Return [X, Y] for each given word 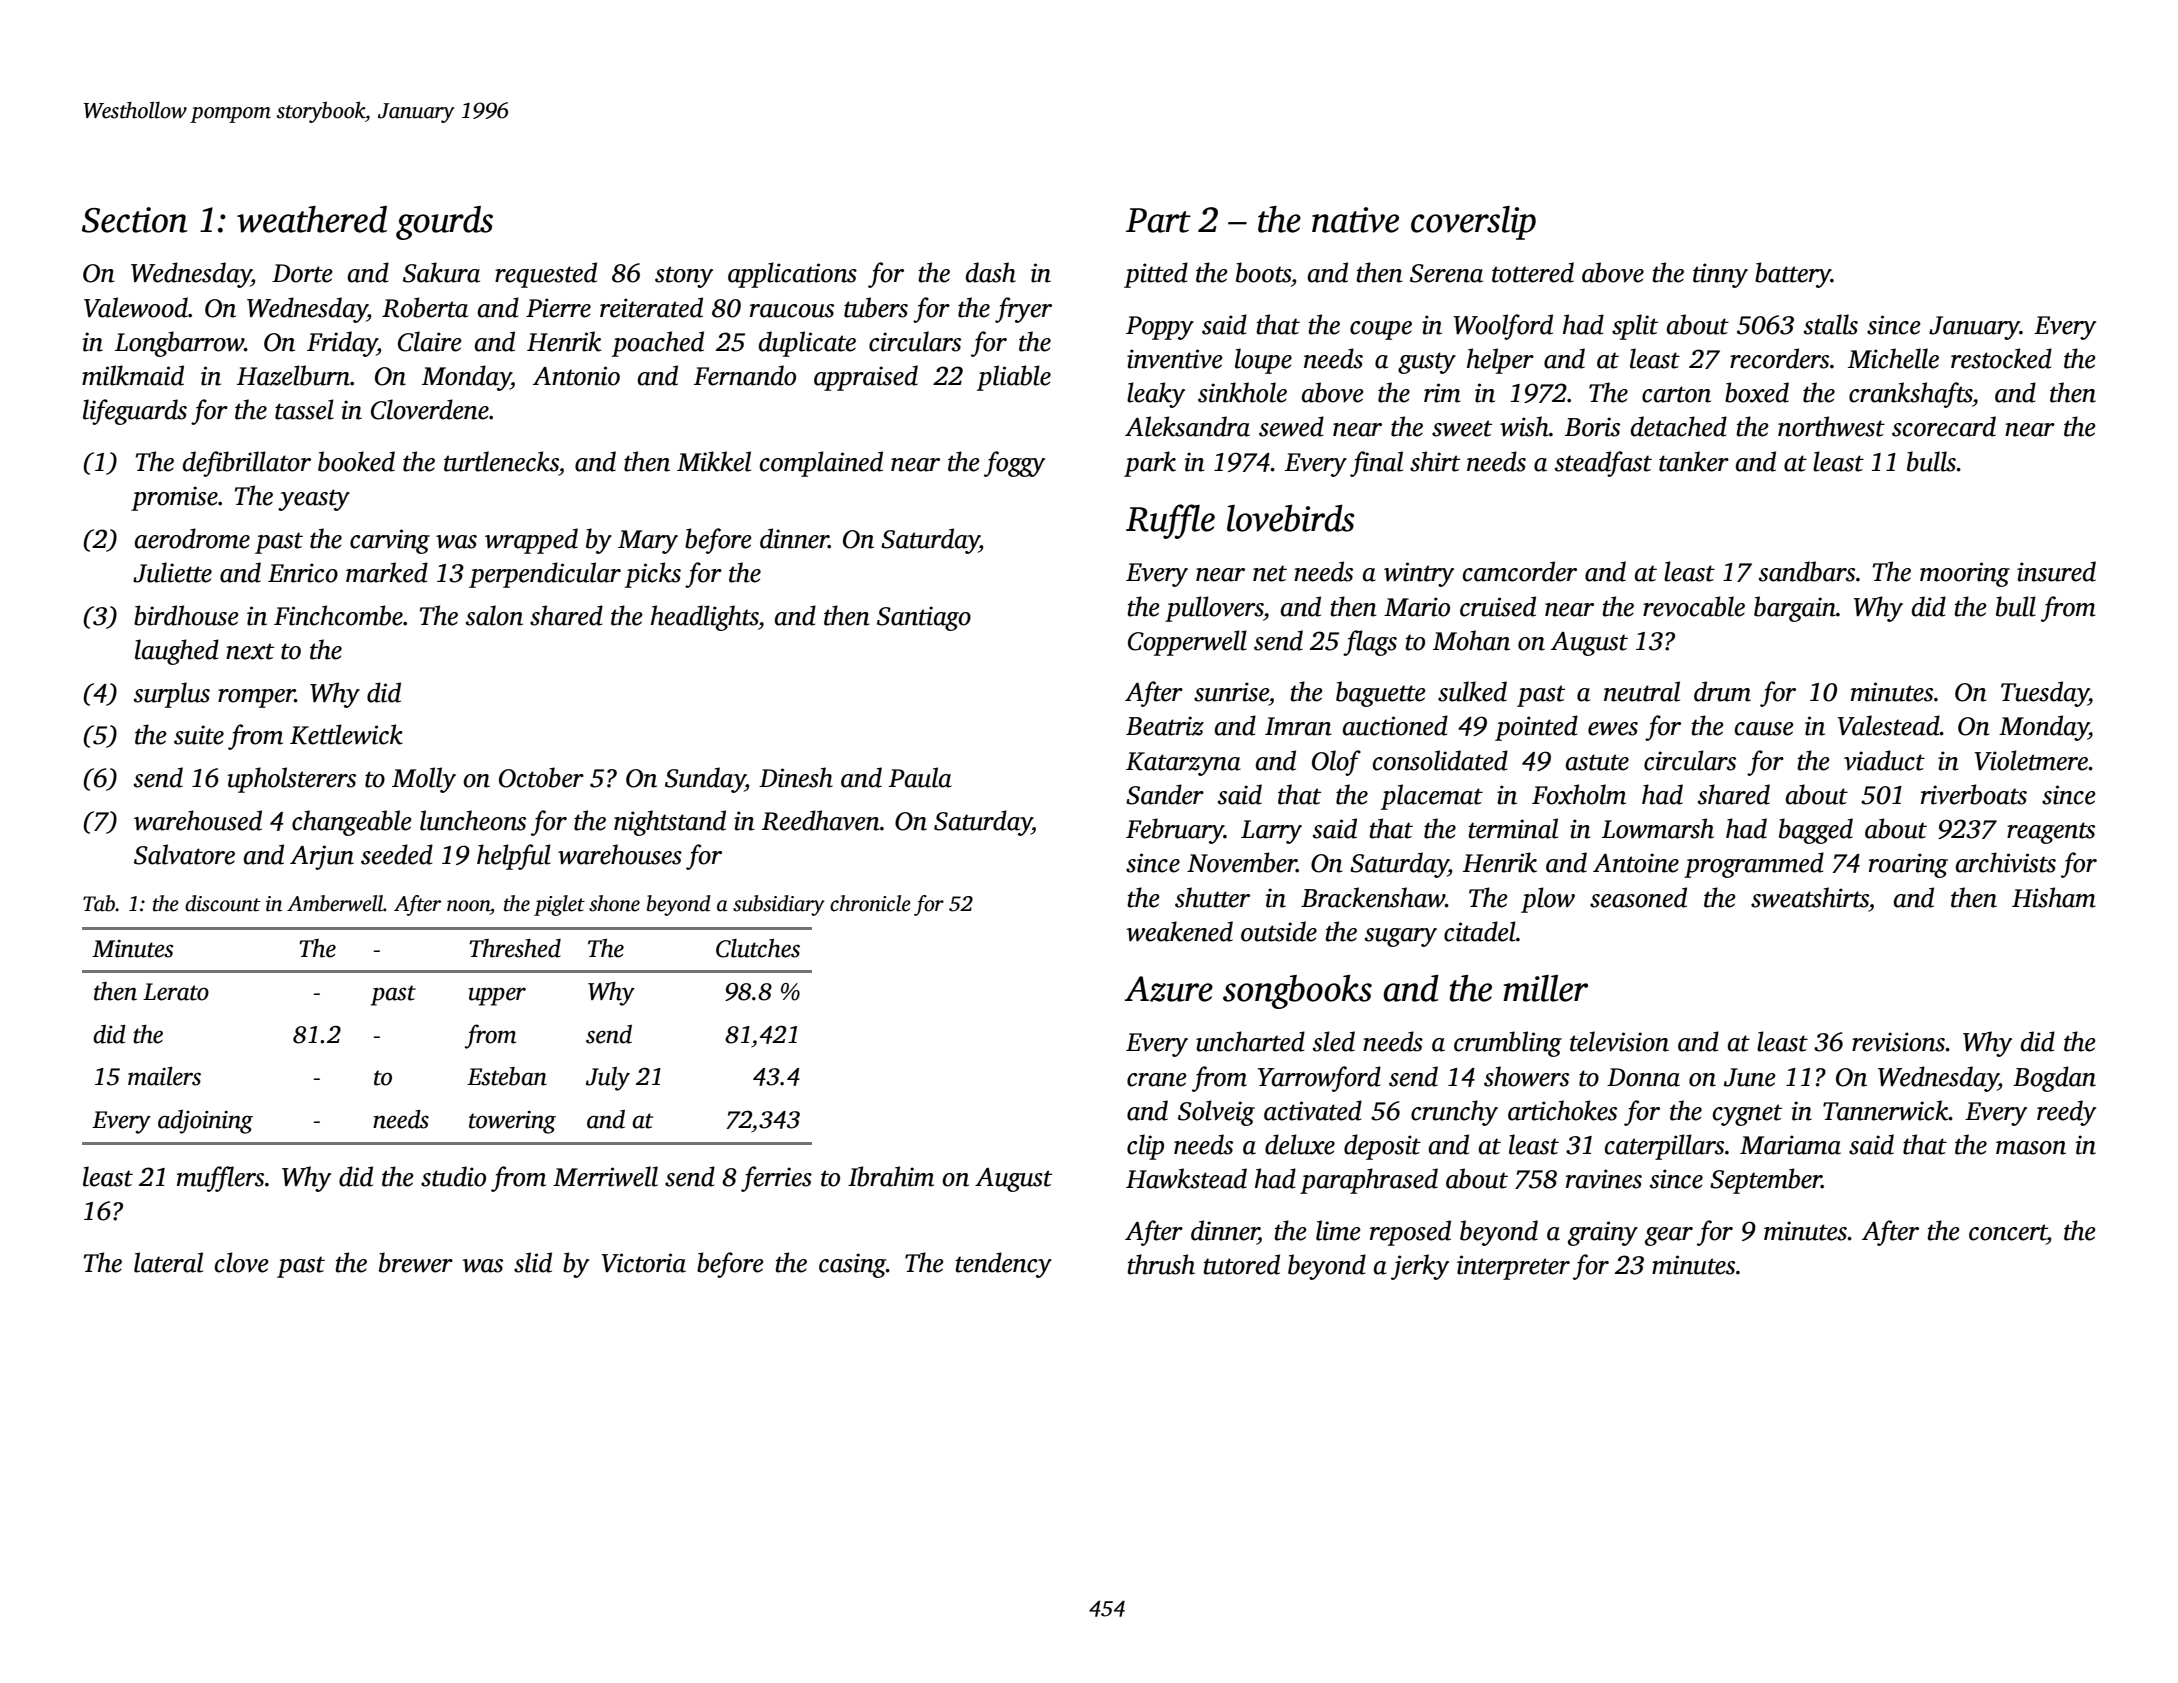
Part [1158, 220]
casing [852, 1265]
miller [1545, 988]
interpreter [1513, 1267]
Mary [648, 542]
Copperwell [1187, 643]
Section [135, 220]
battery [1793, 275]
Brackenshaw [1373, 897]
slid [533, 1262]
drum [1722, 691]
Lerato [176, 992]
